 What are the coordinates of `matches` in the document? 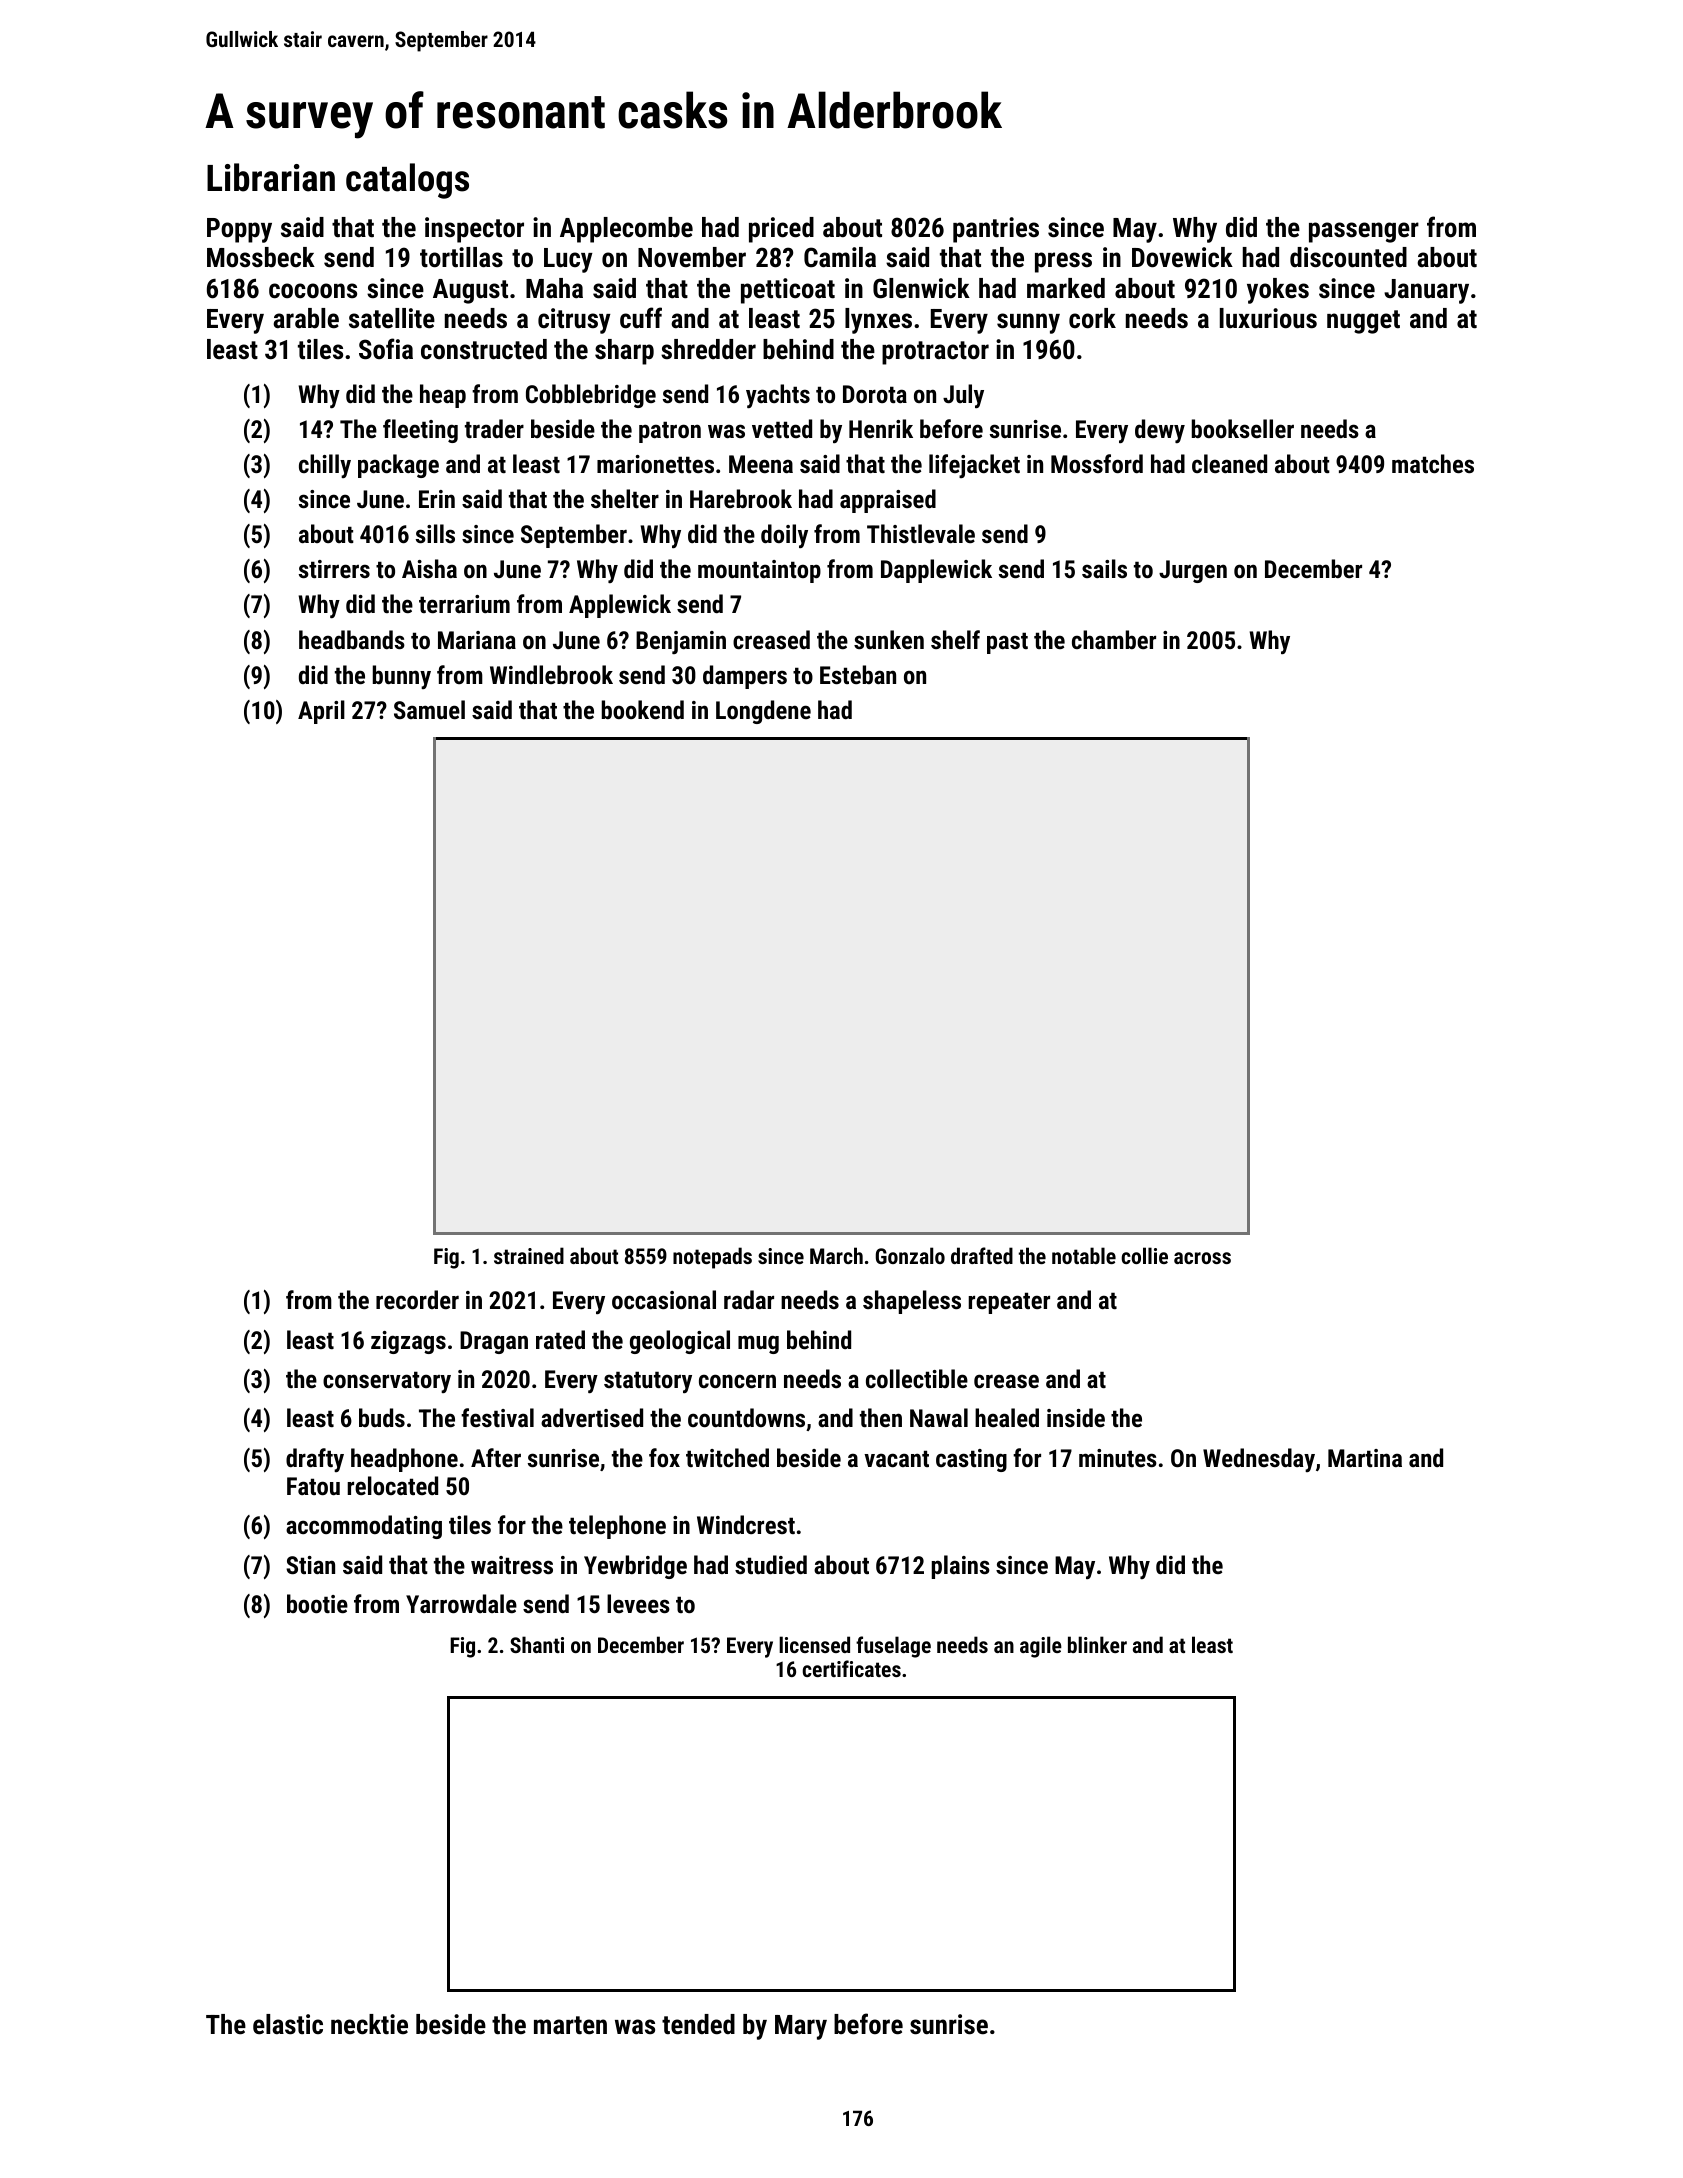 It's located at (1433, 463).
